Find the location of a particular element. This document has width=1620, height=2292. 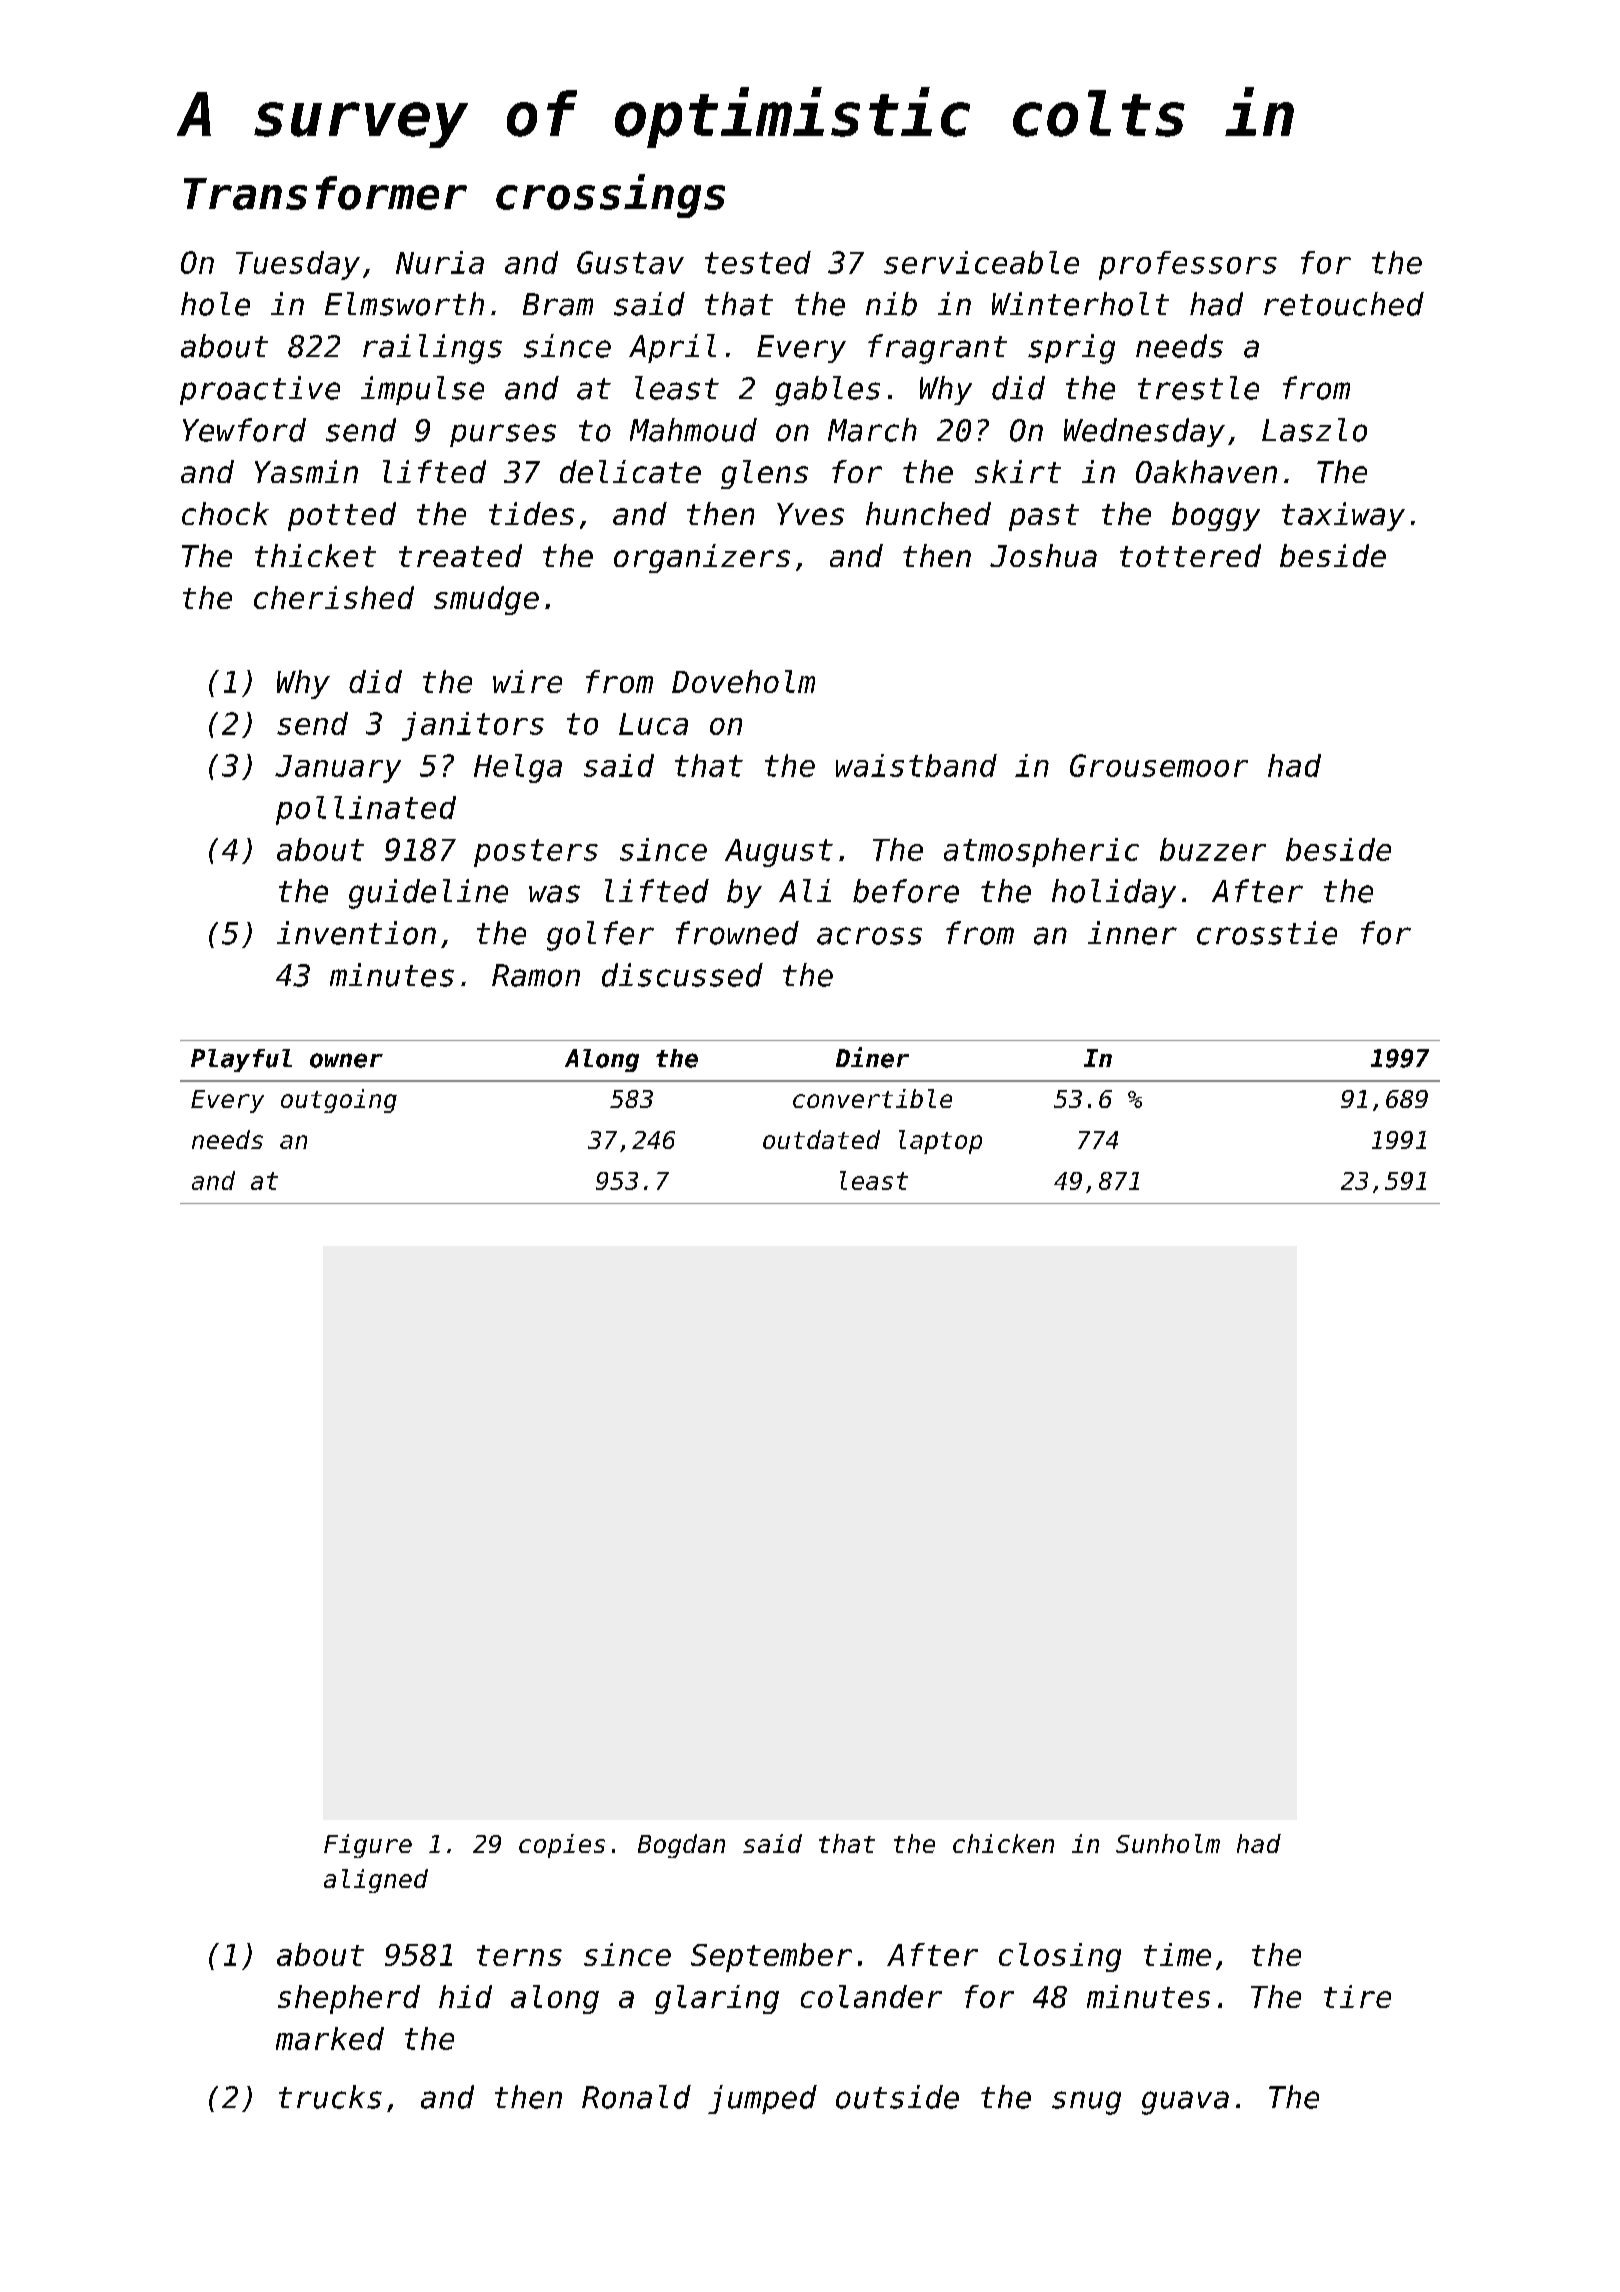

smudge is located at coordinates (486, 600).
